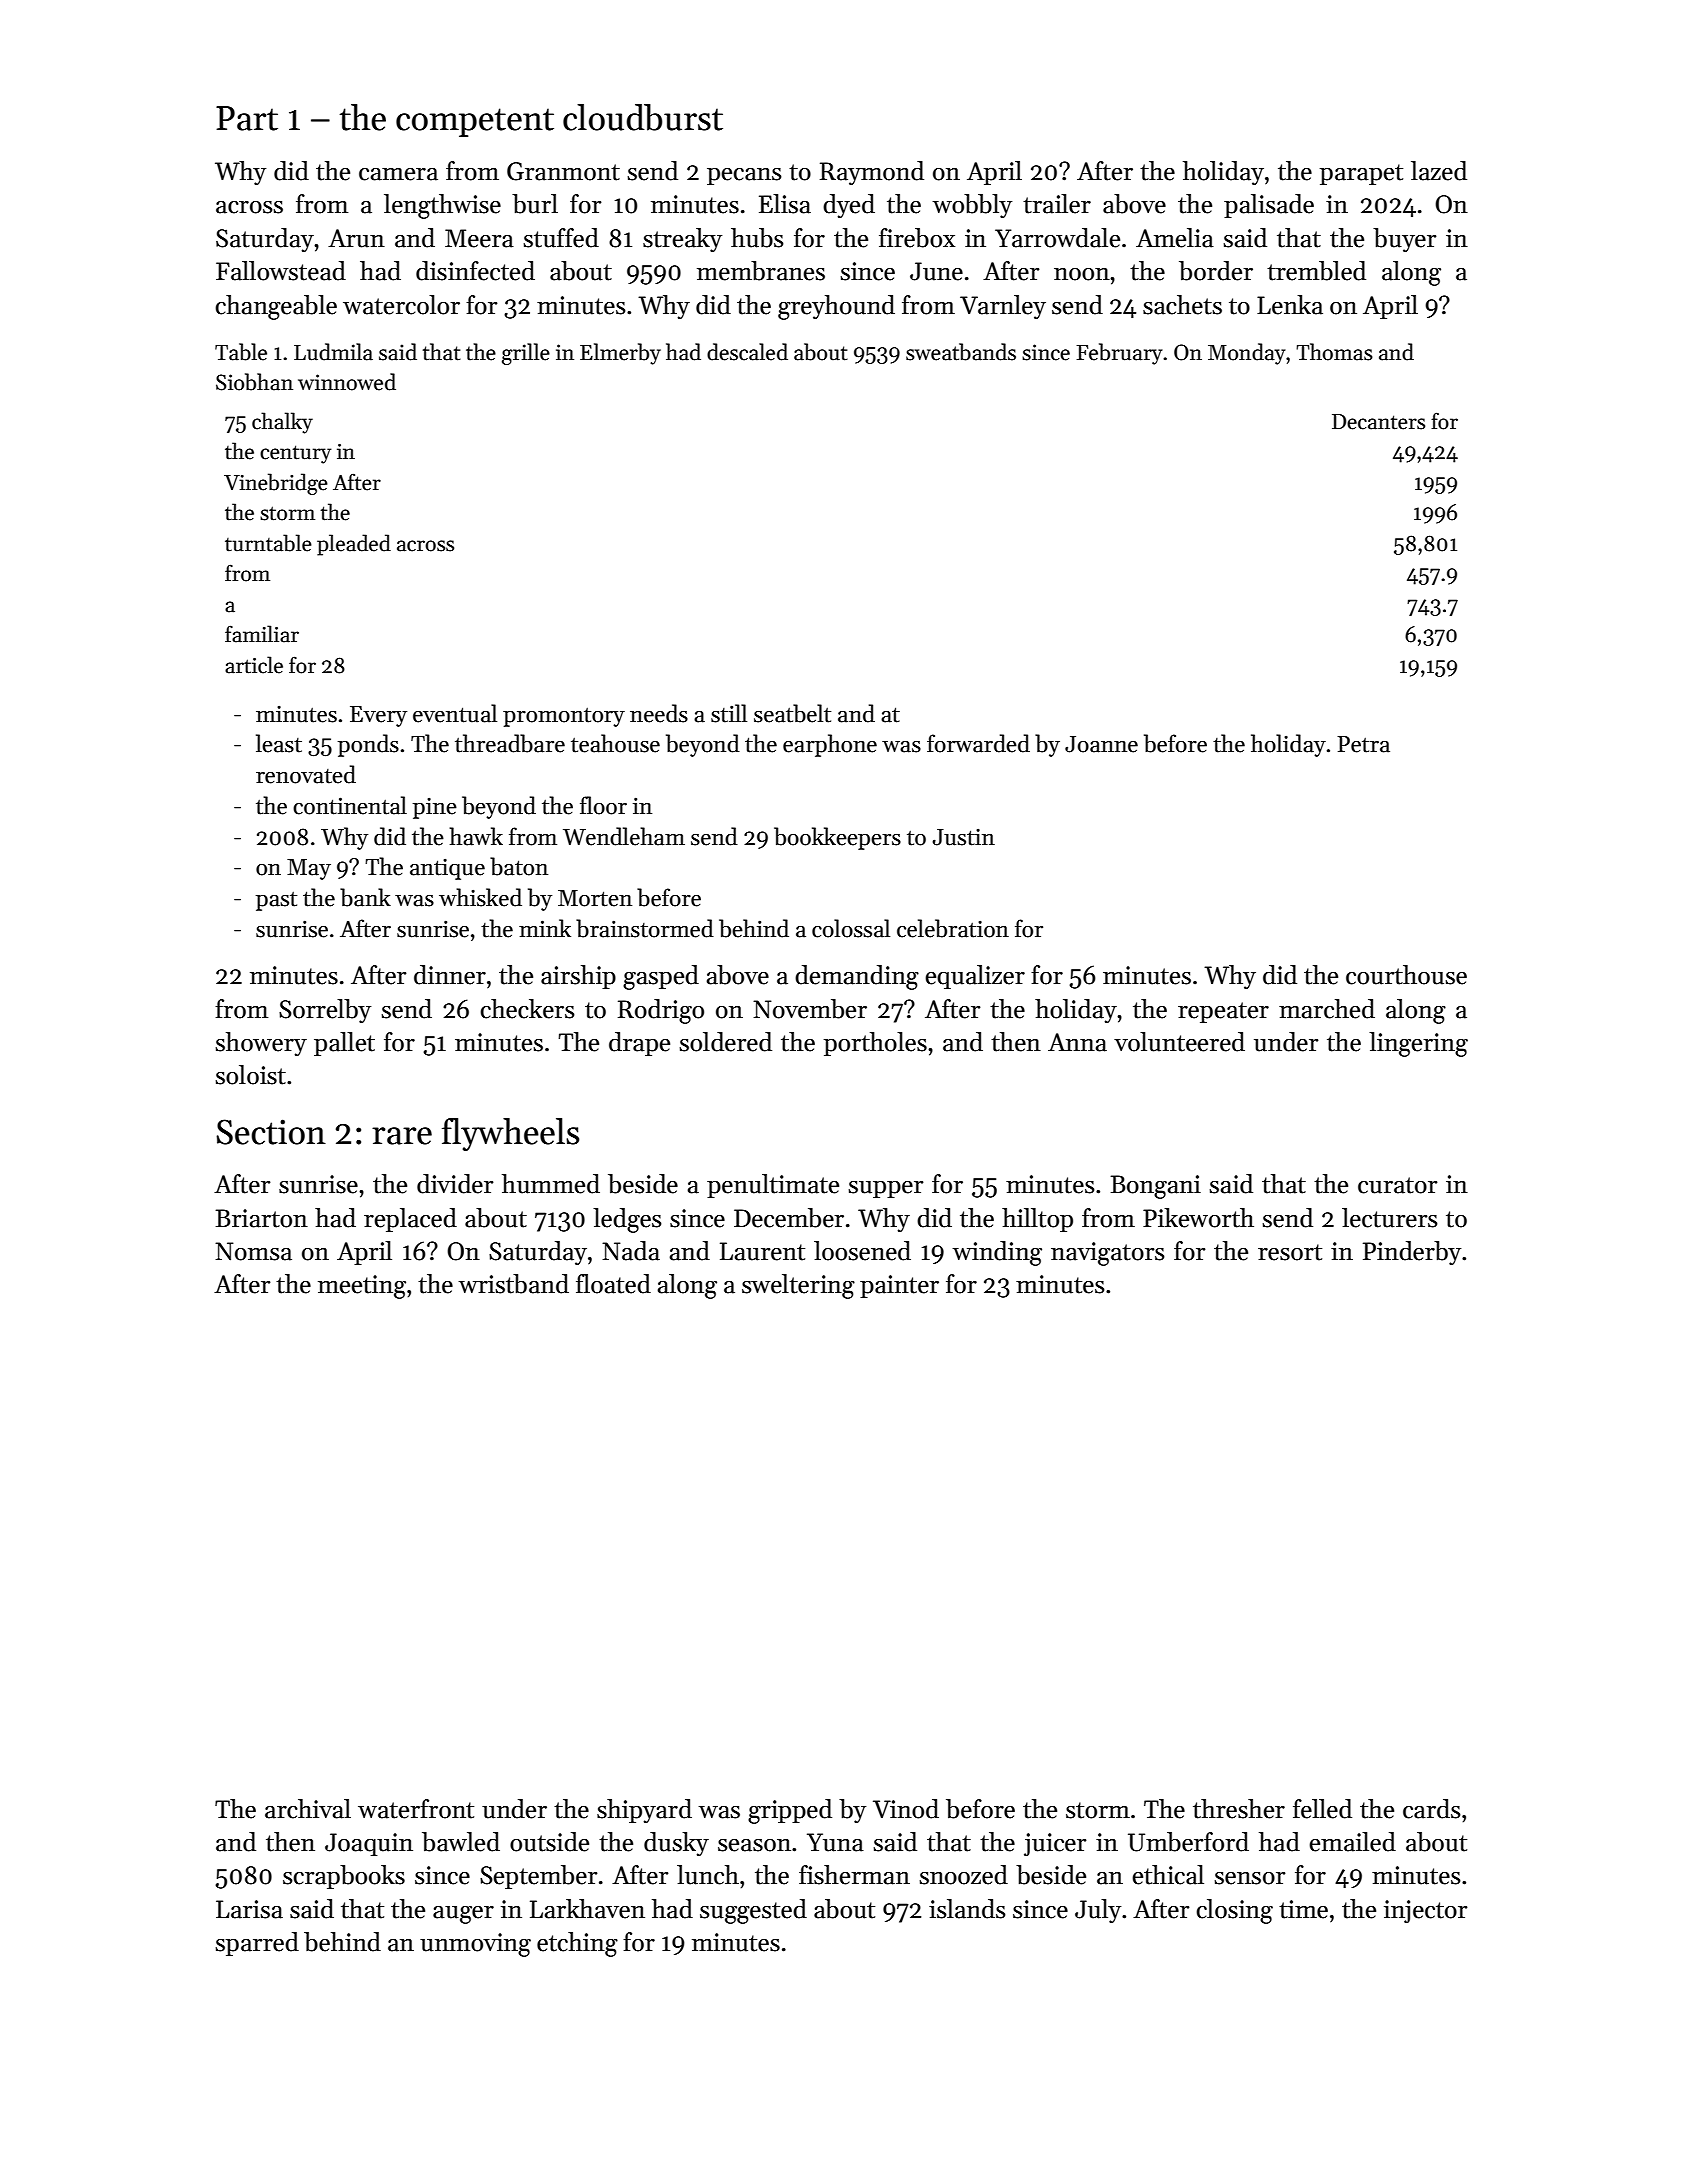  What do you see at coordinates (308, 1809) in the page?
I see `archival` at bounding box center [308, 1809].
